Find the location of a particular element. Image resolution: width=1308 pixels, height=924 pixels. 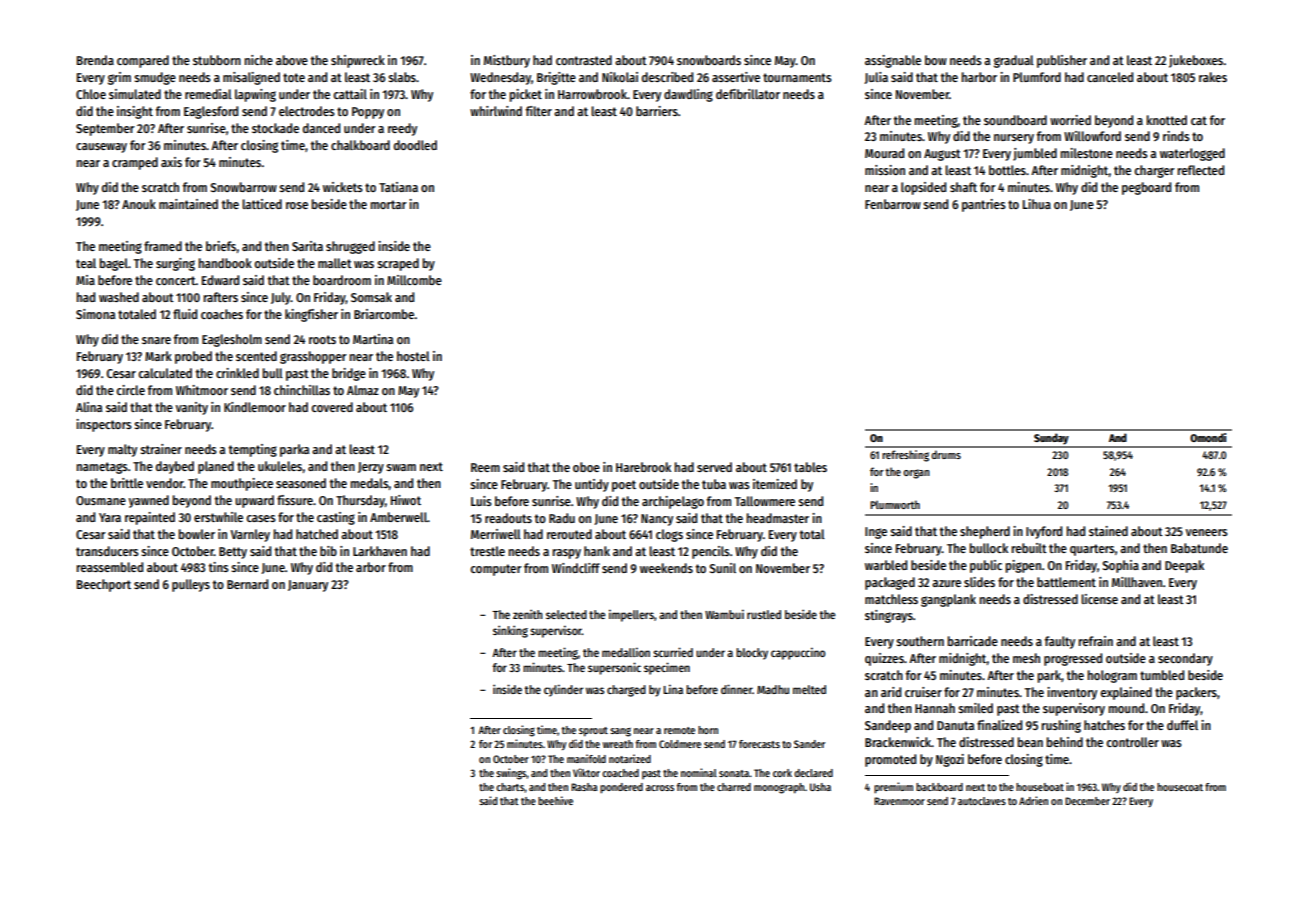

Brenda is located at coordinates (95, 60).
